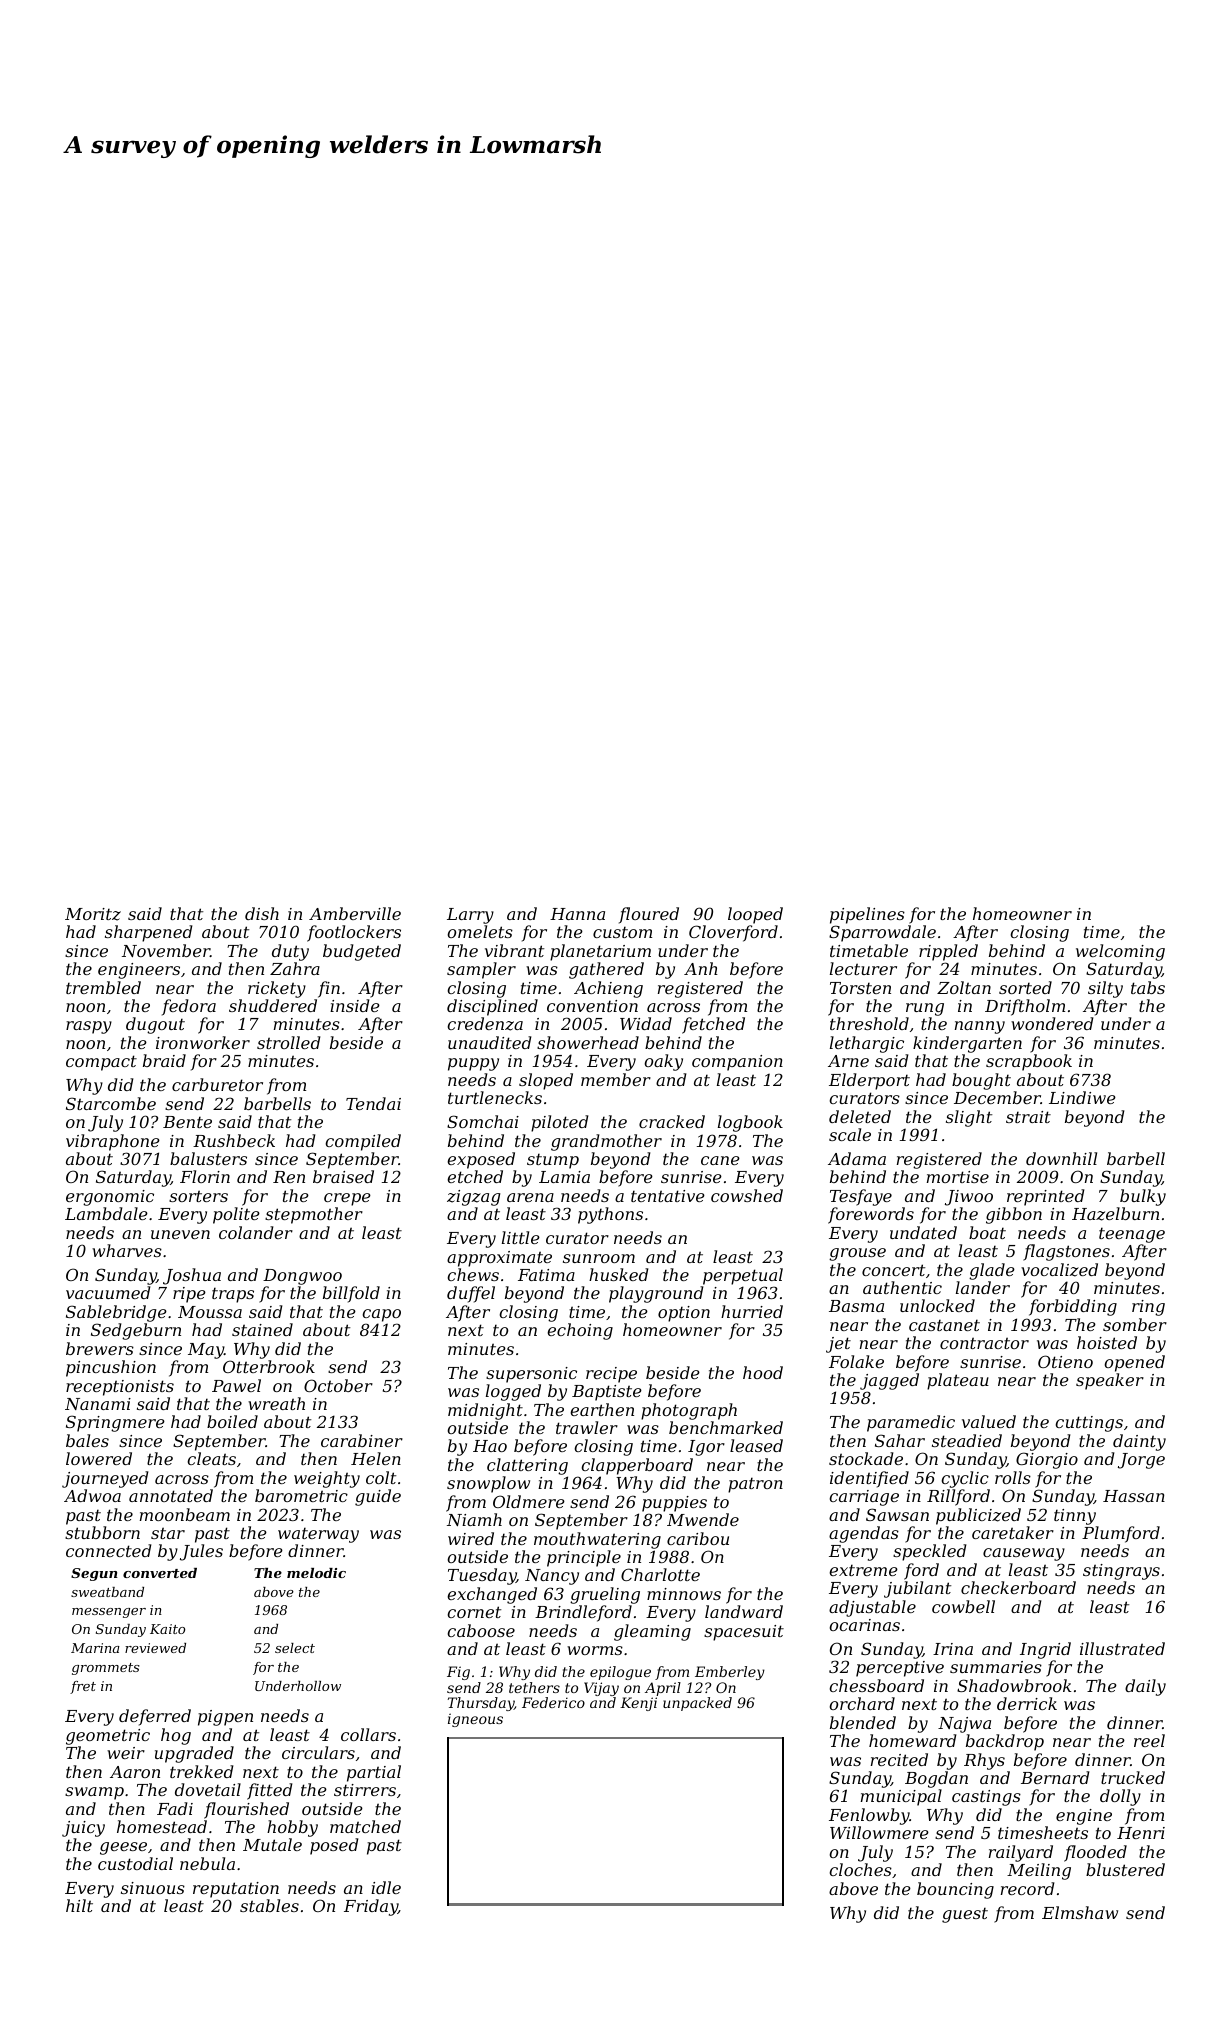 The height and width of the image is (2028, 1231). Describe the element at coordinates (94, 1793) in the image. I see `swamp` at that location.
